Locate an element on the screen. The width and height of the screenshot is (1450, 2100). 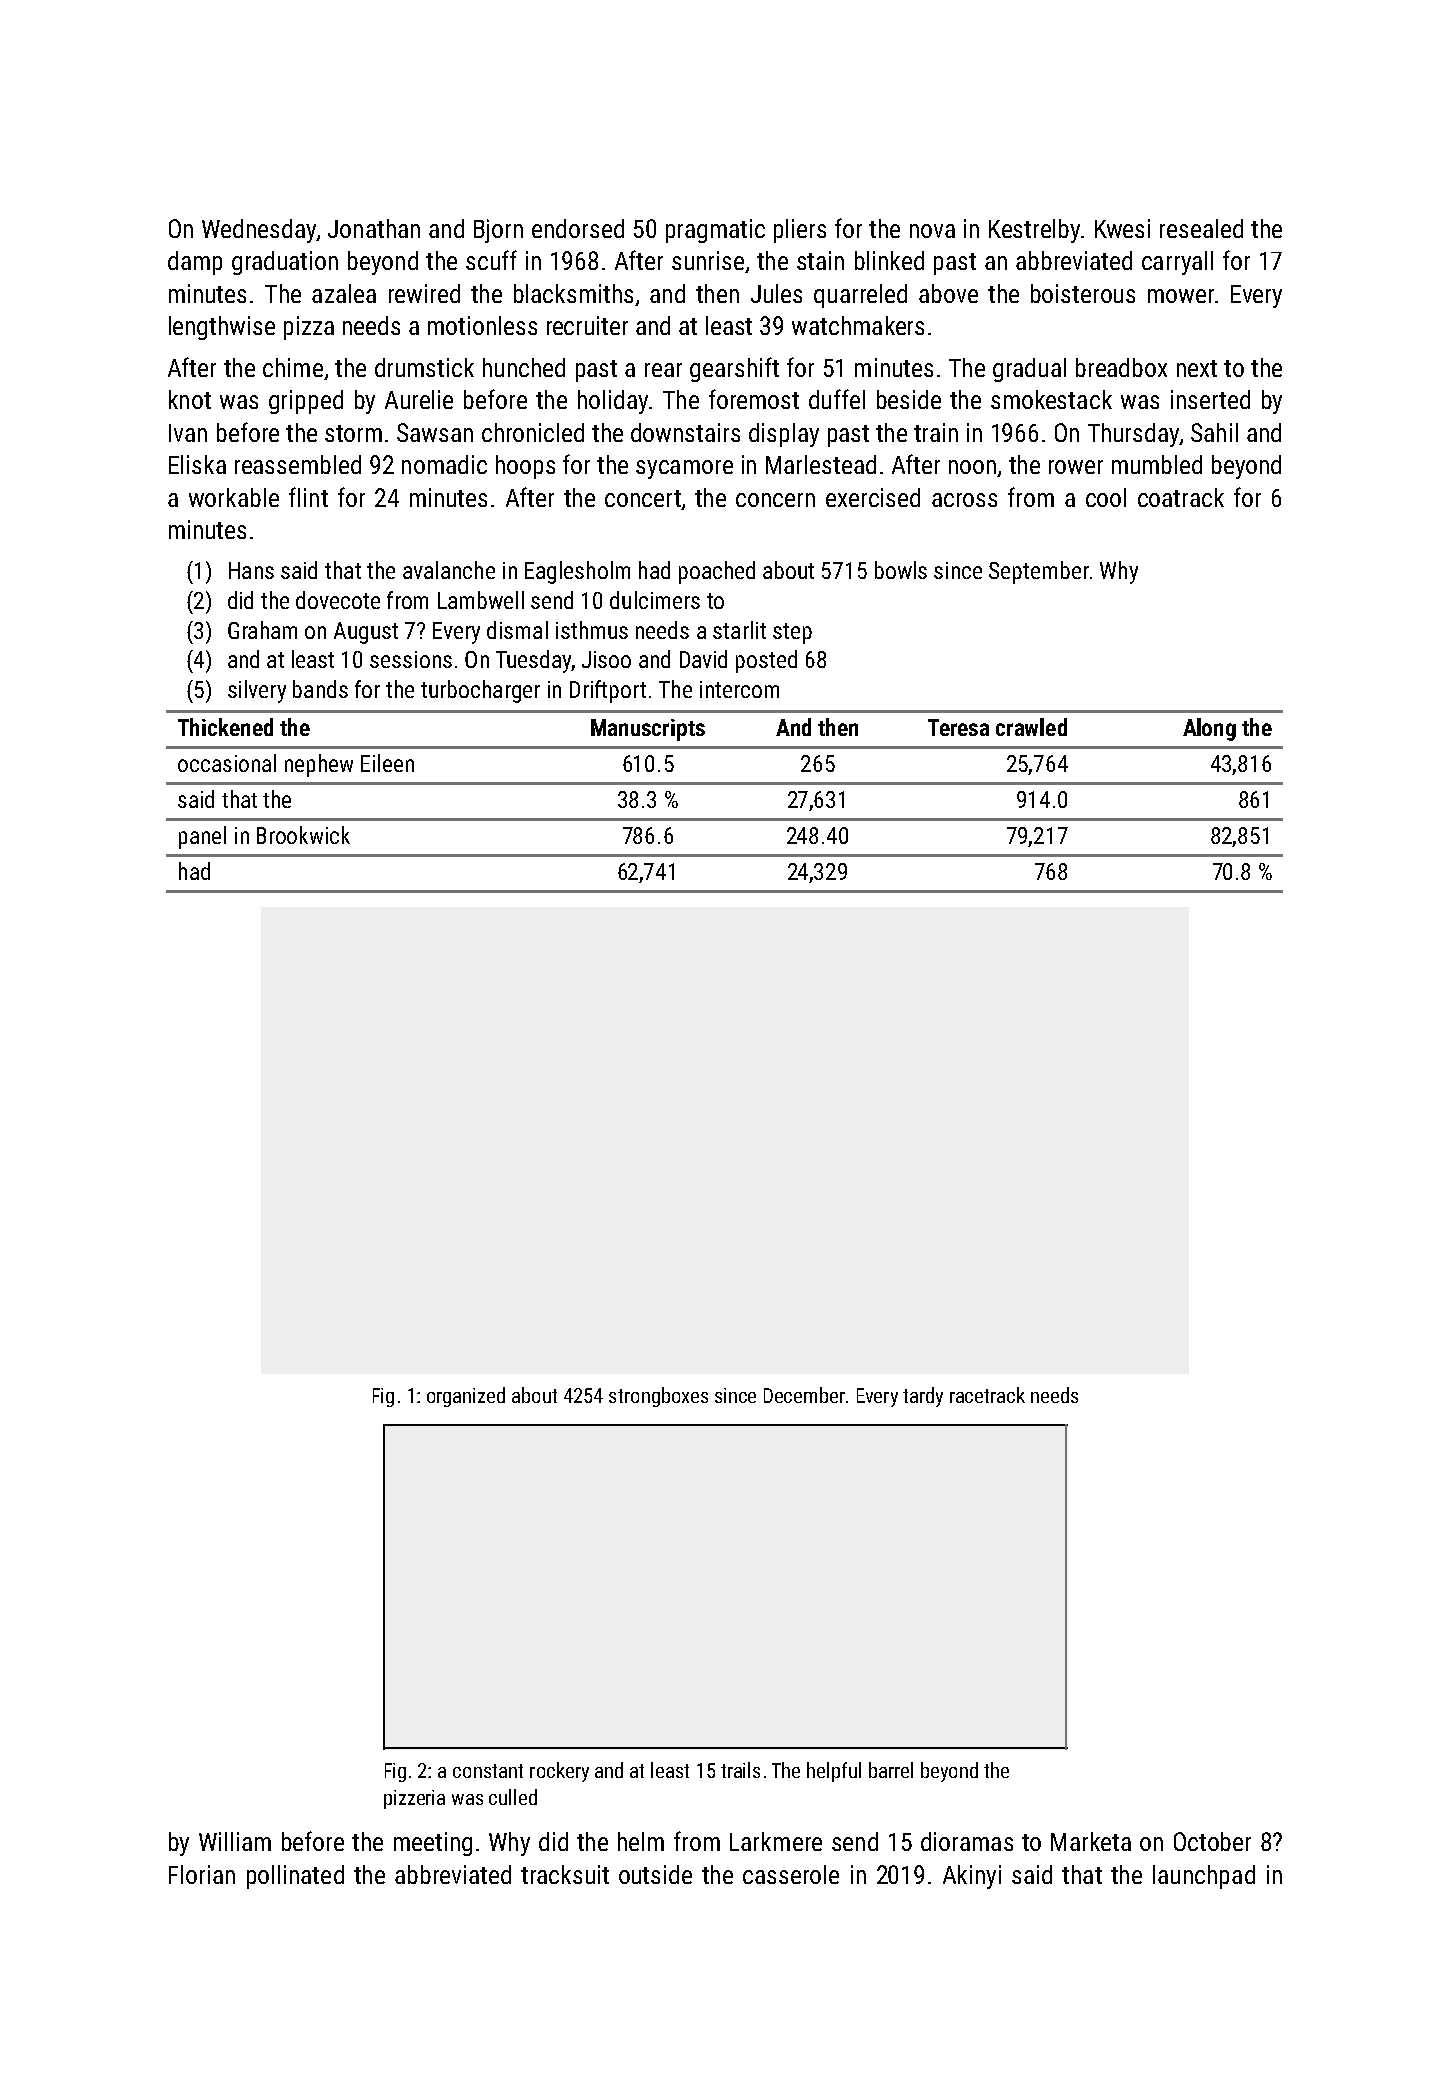
Brookwick is located at coordinates (303, 835).
